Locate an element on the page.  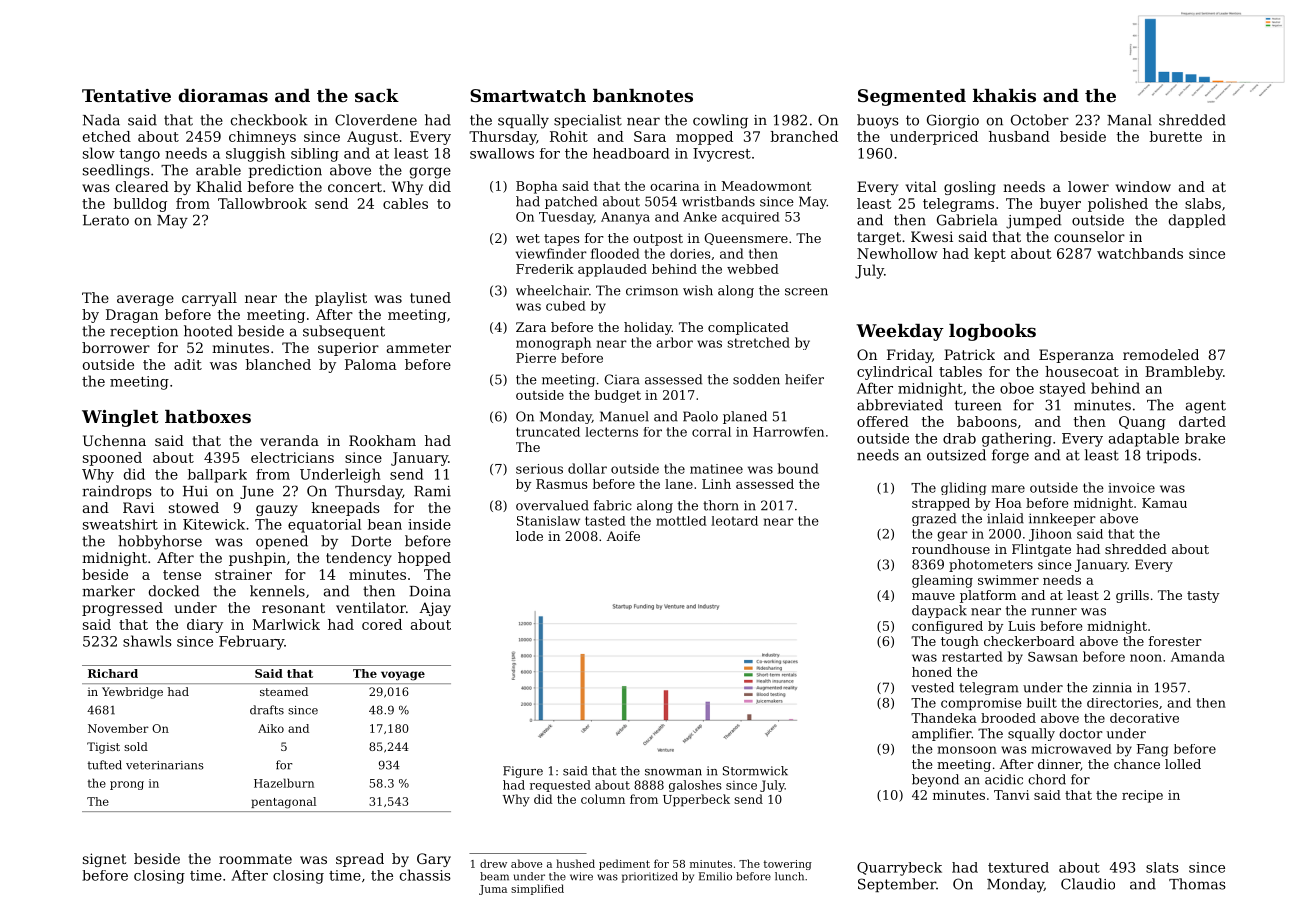
sodden is located at coordinates (756, 379).
